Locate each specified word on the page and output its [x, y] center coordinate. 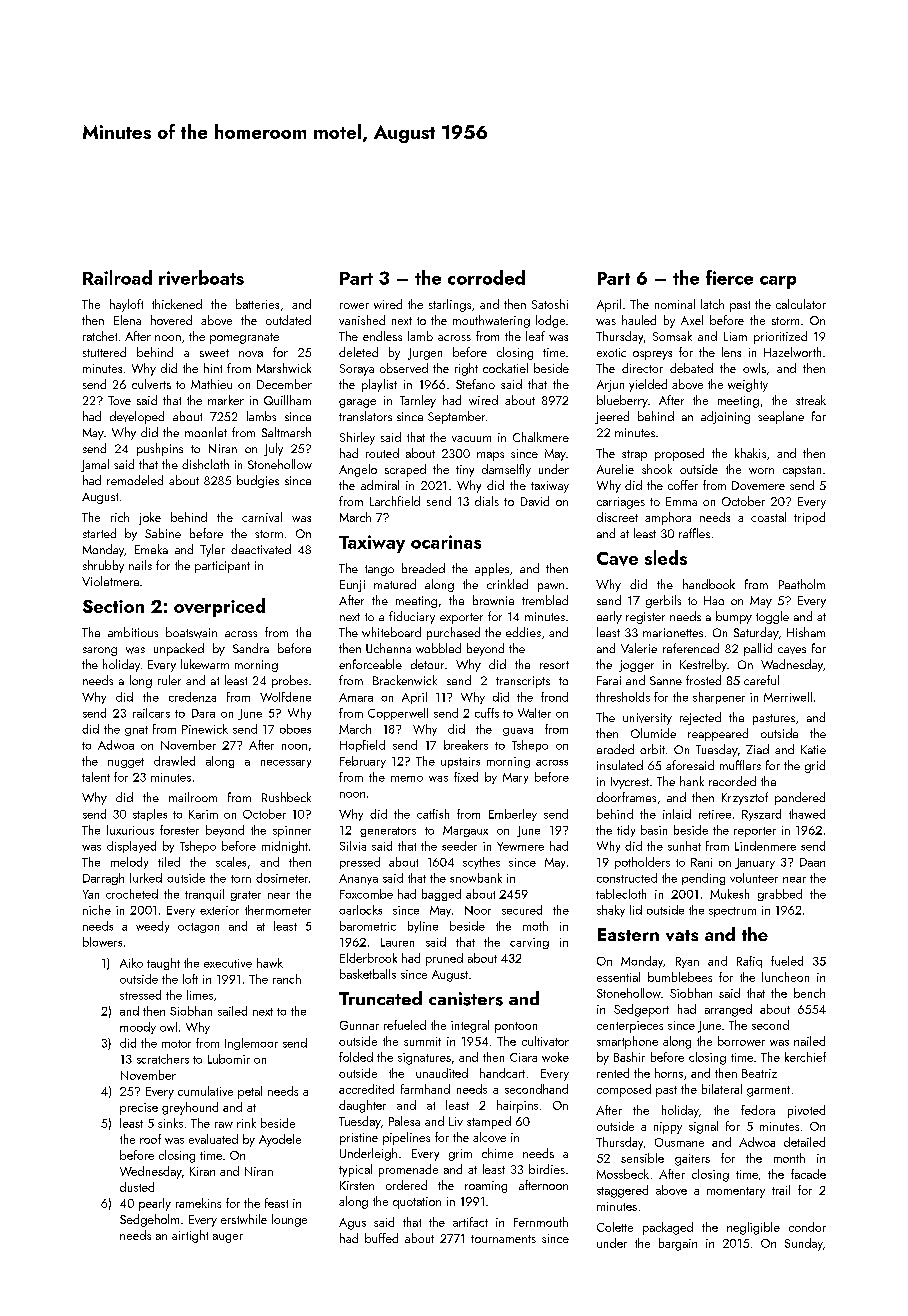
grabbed [780, 895]
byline [423, 927]
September [456, 417]
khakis [750, 453]
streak [811, 400]
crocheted [132, 894]
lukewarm [205, 664]
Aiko [131, 963]
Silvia [353, 846]
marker [226, 400]
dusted [137, 1187]
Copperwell [398, 714]
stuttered [104, 352]
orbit [652, 749]
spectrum [732, 912]
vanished [362, 320]
